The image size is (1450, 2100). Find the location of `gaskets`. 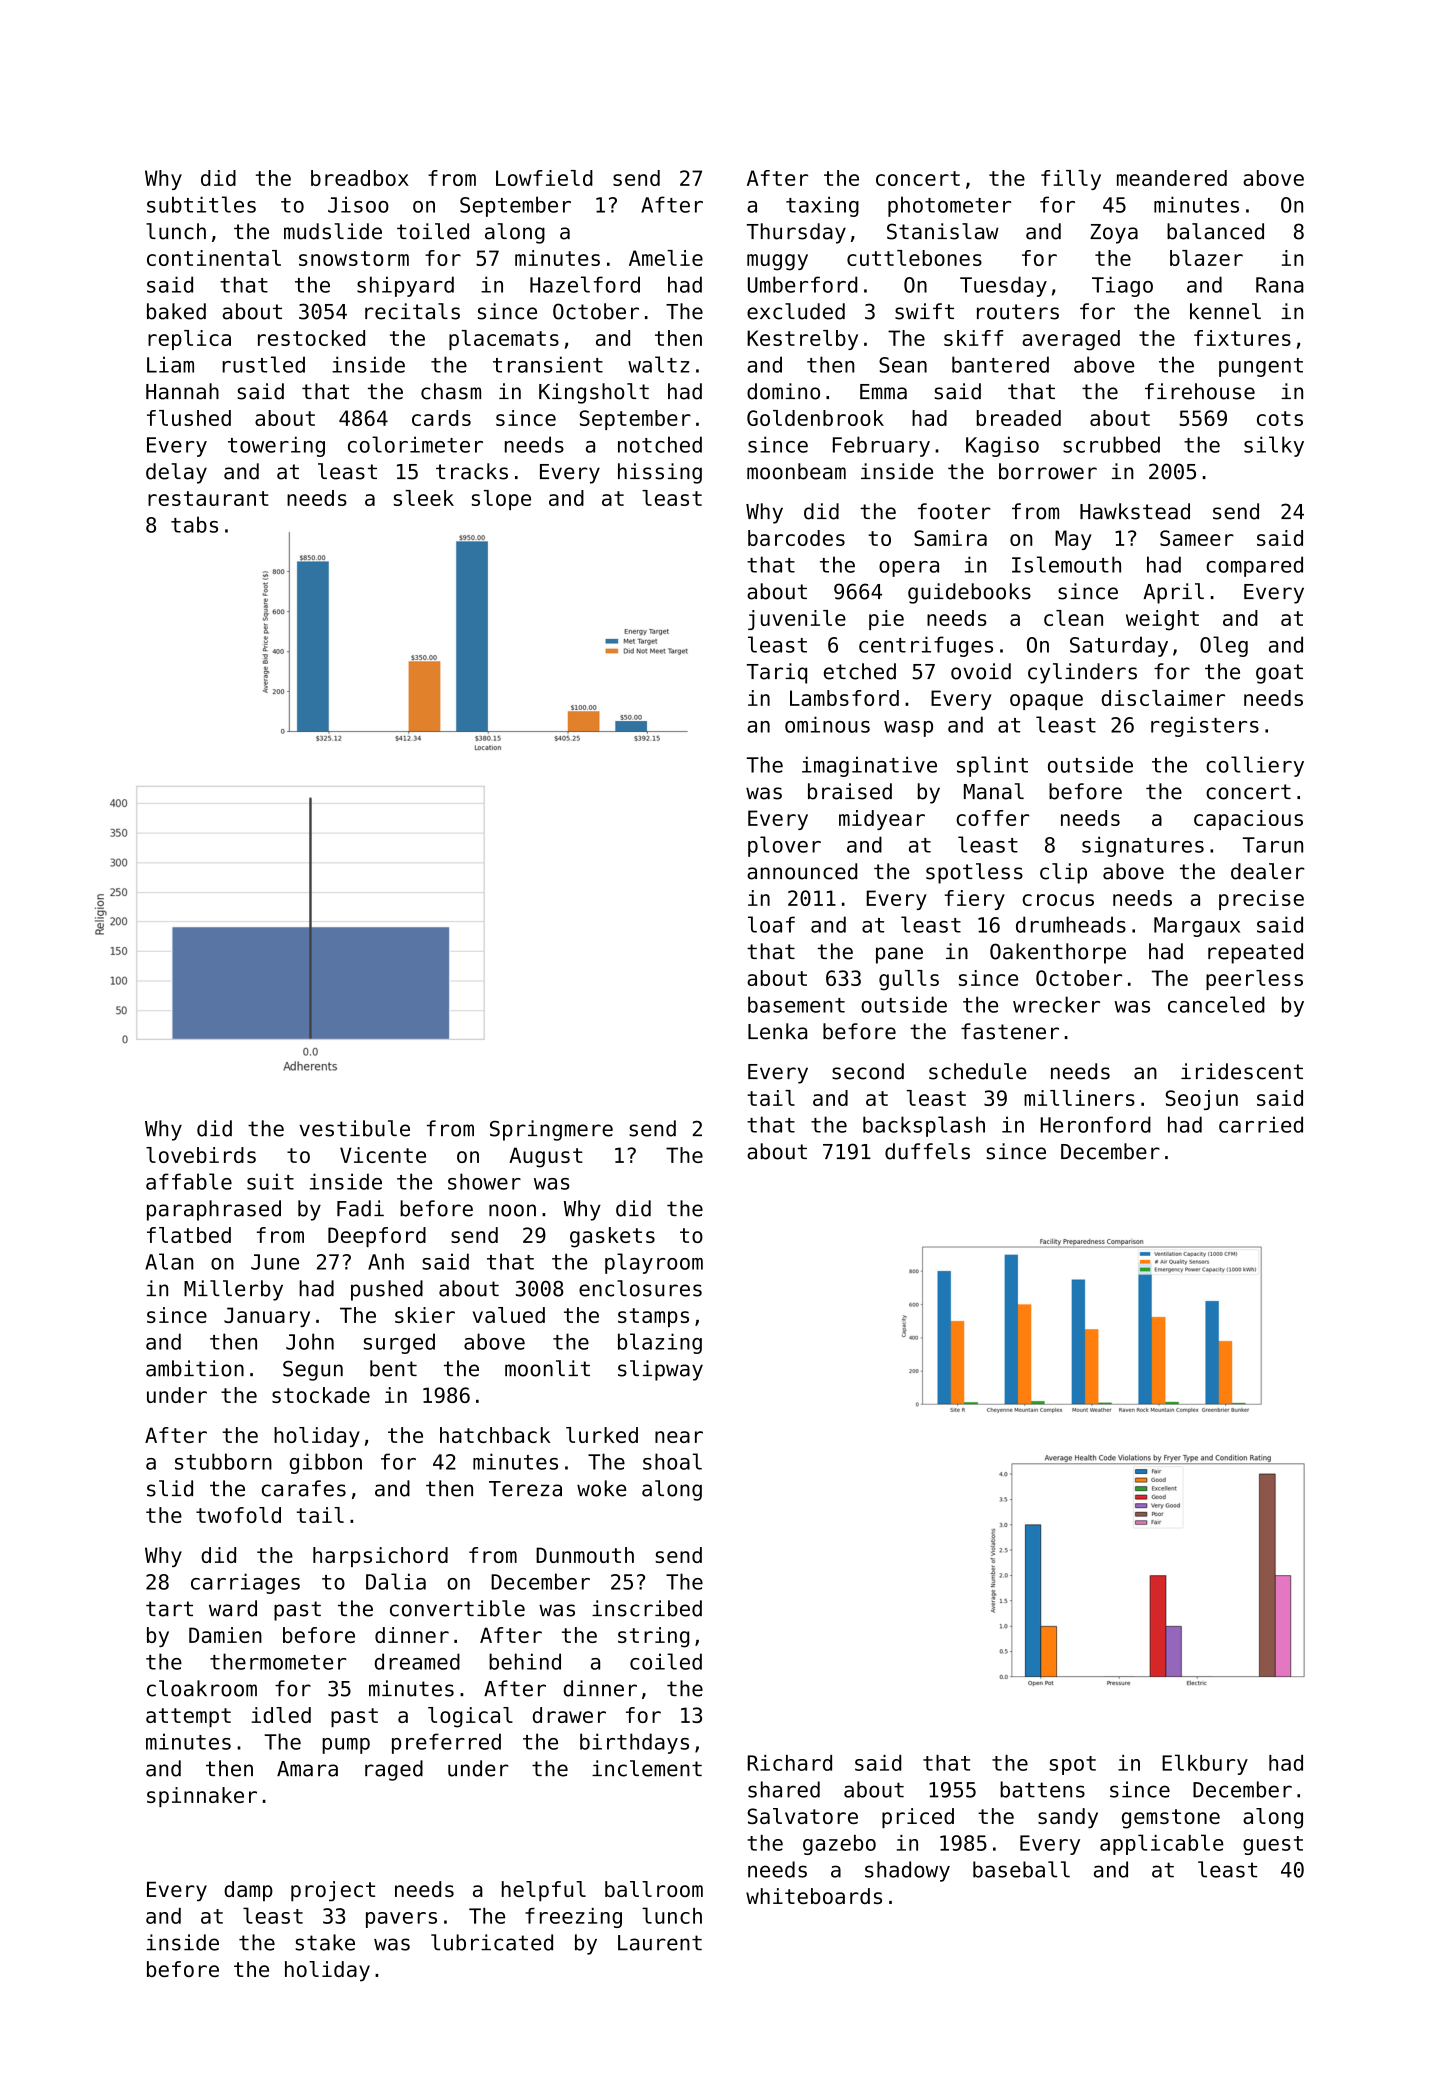

gaskets is located at coordinates (612, 1237).
